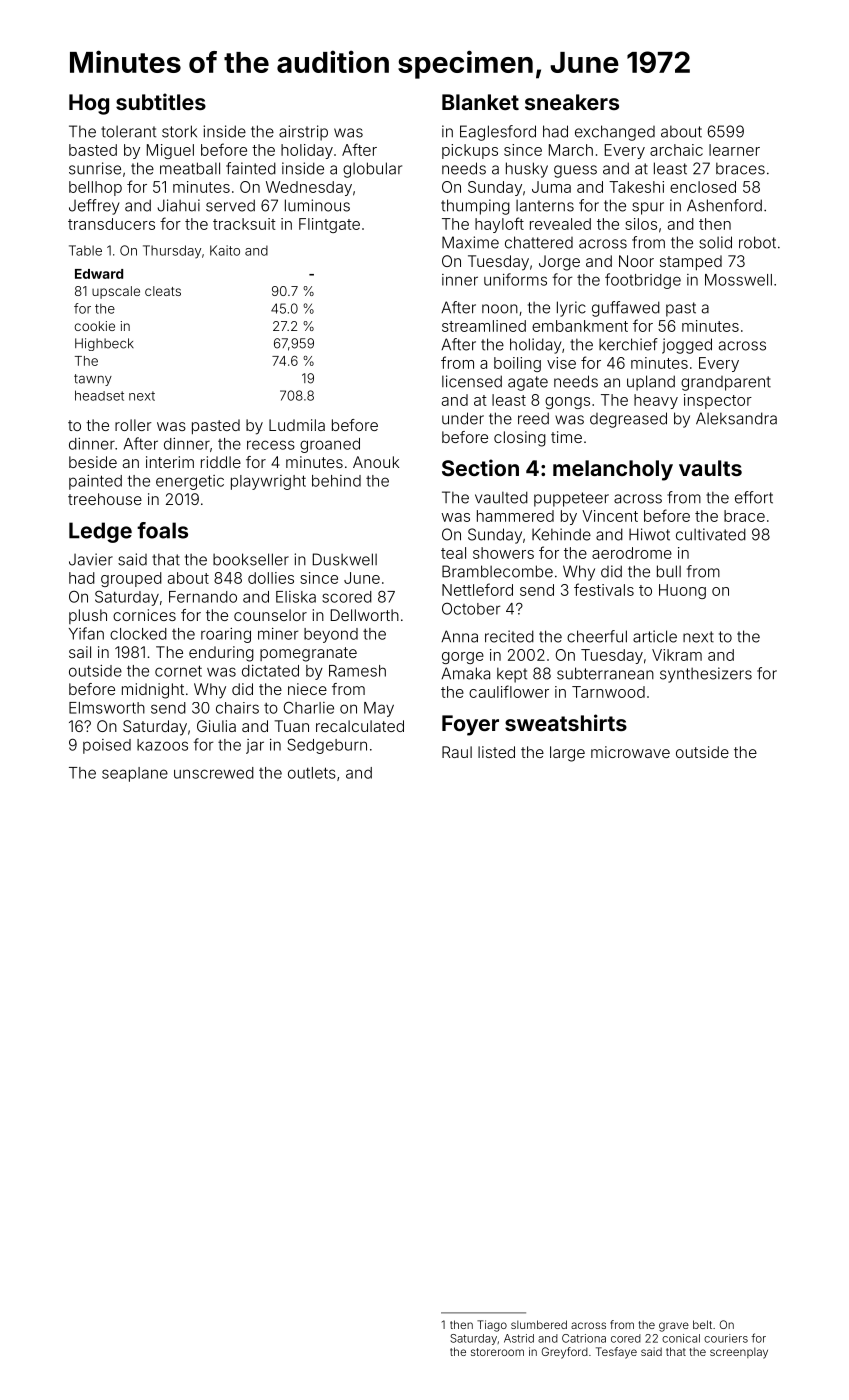  Describe the element at coordinates (676, 150) in the document. I see `archaic` at that location.
